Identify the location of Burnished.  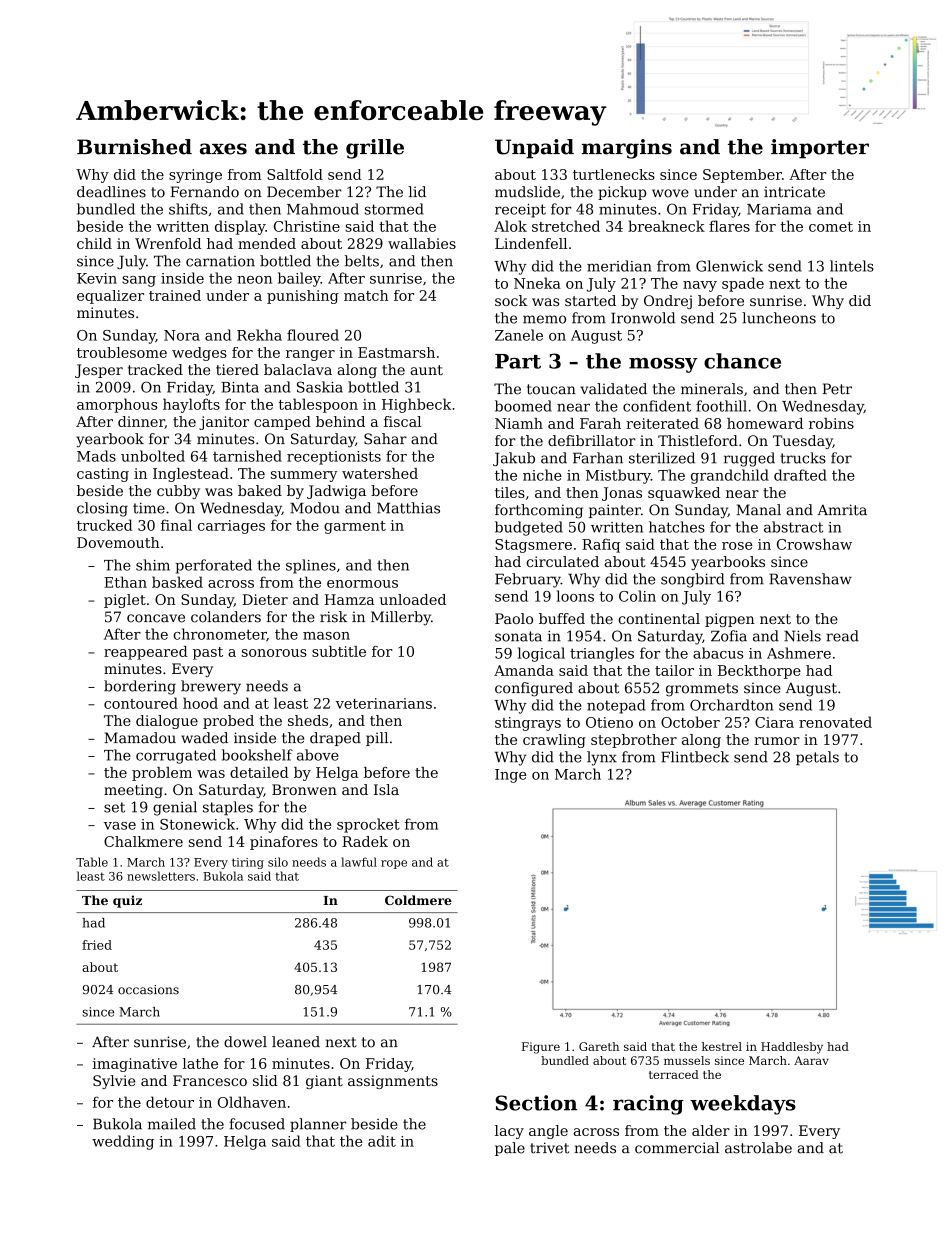
(134, 147).
